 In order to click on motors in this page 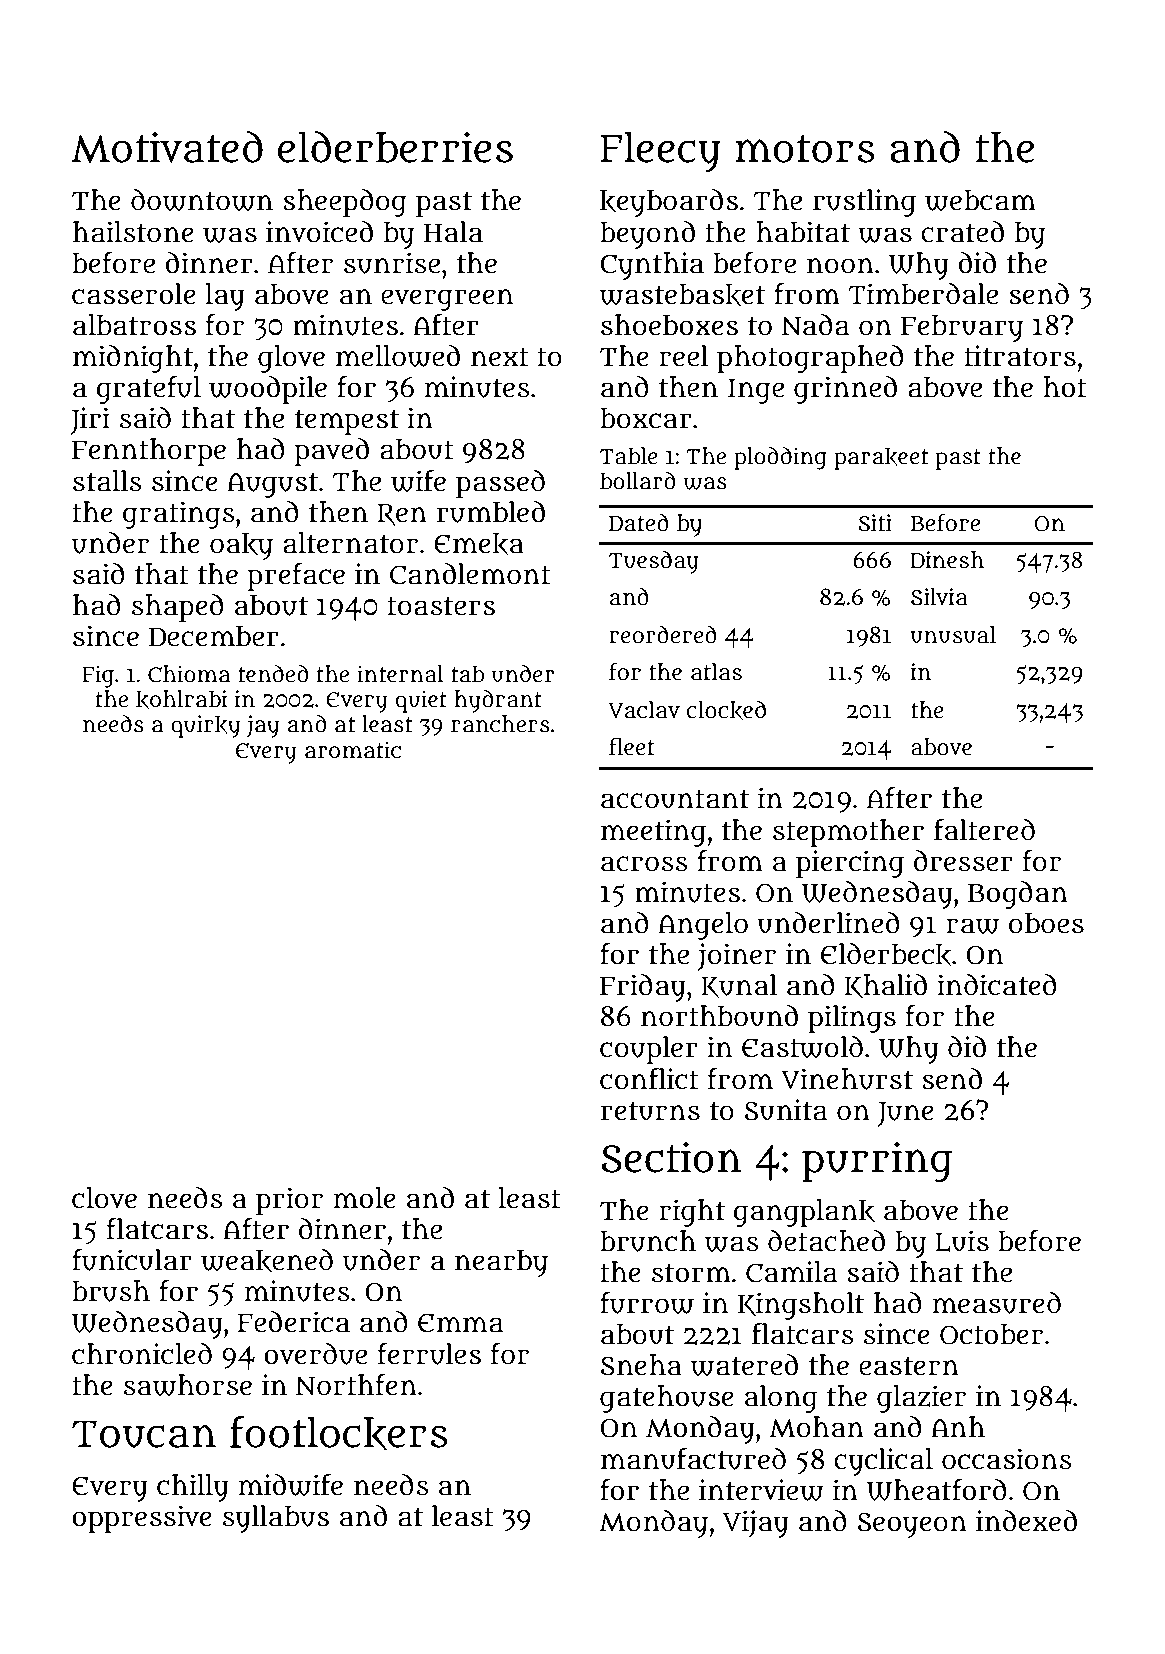, I will do `click(805, 149)`.
